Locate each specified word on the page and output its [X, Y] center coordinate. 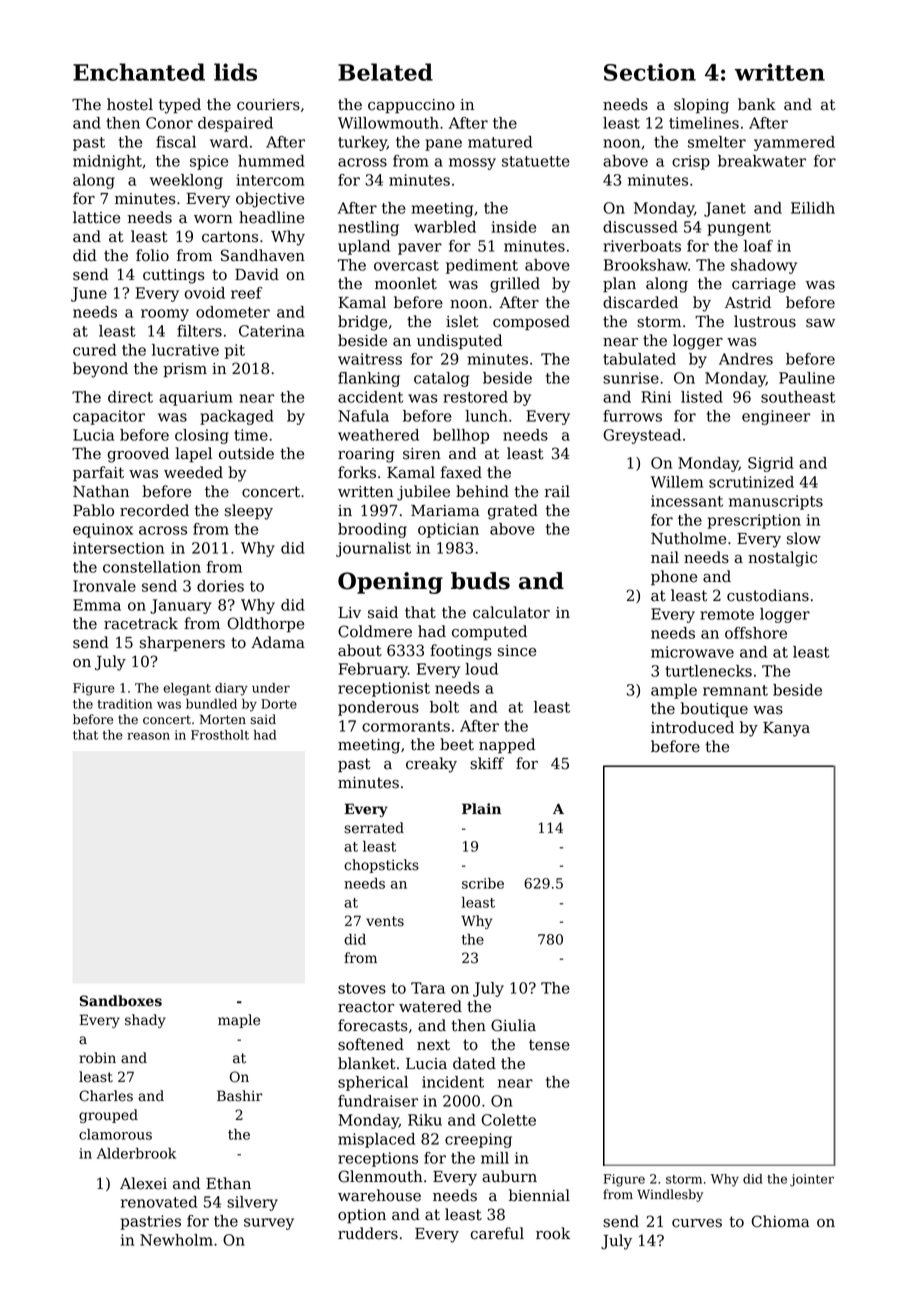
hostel [130, 104]
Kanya [786, 729]
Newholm [176, 1240]
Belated [385, 72]
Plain [481, 808]
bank [757, 104]
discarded [640, 302]
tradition [125, 704]
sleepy [249, 512]
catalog [441, 379]
